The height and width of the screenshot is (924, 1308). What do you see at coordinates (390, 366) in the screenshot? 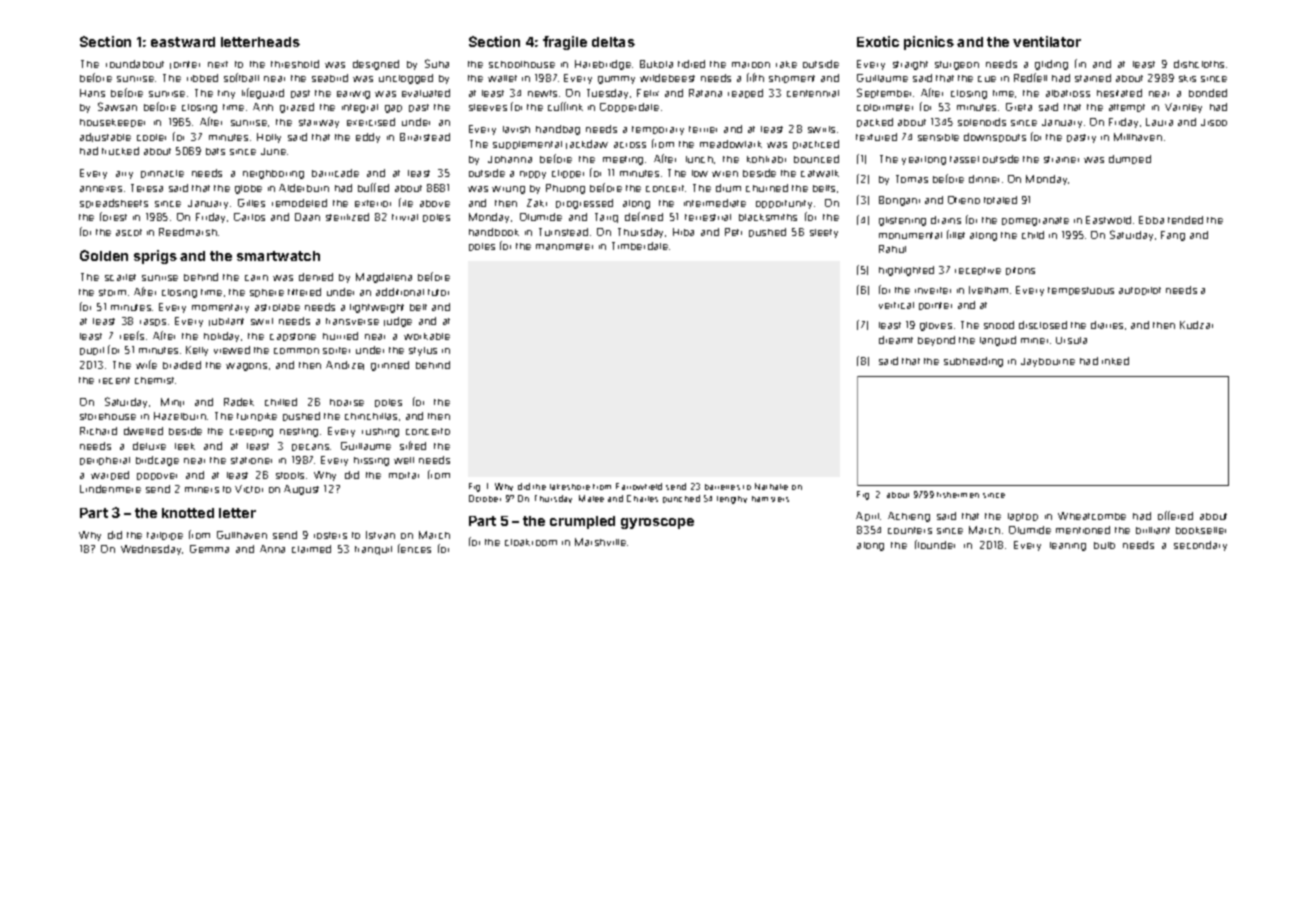
I see `grinned` at bounding box center [390, 366].
